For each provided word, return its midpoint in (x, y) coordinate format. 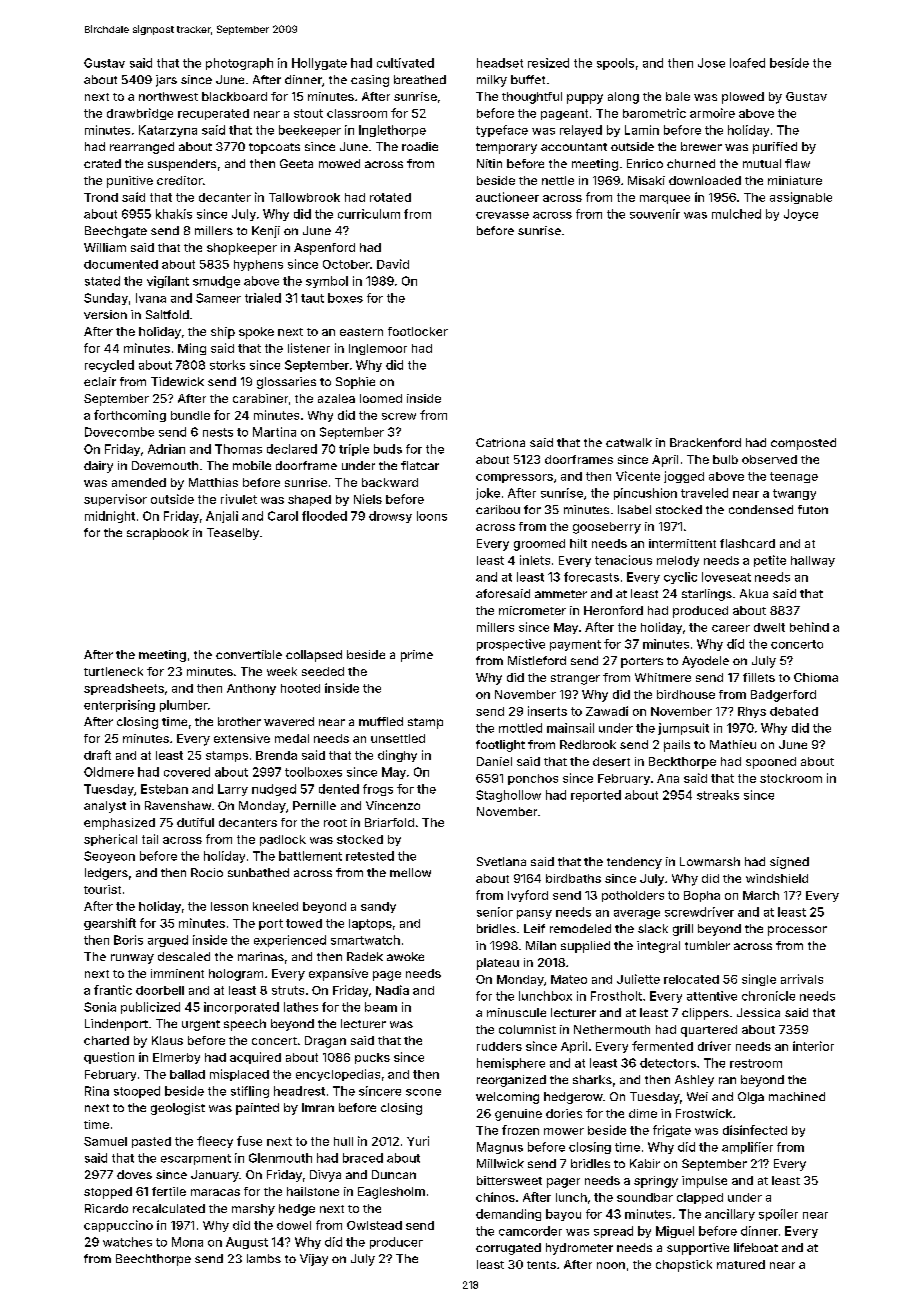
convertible (249, 654)
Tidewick (177, 381)
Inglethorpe (392, 131)
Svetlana (501, 861)
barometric (654, 113)
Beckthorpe (682, 763)
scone (423, 1092)
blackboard (234, 96)
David (393, 264)
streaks (718, 795)
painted (257, 1109)
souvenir (655, 214)
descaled (184, 956)
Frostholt (616, 996)
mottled (520, 728)
